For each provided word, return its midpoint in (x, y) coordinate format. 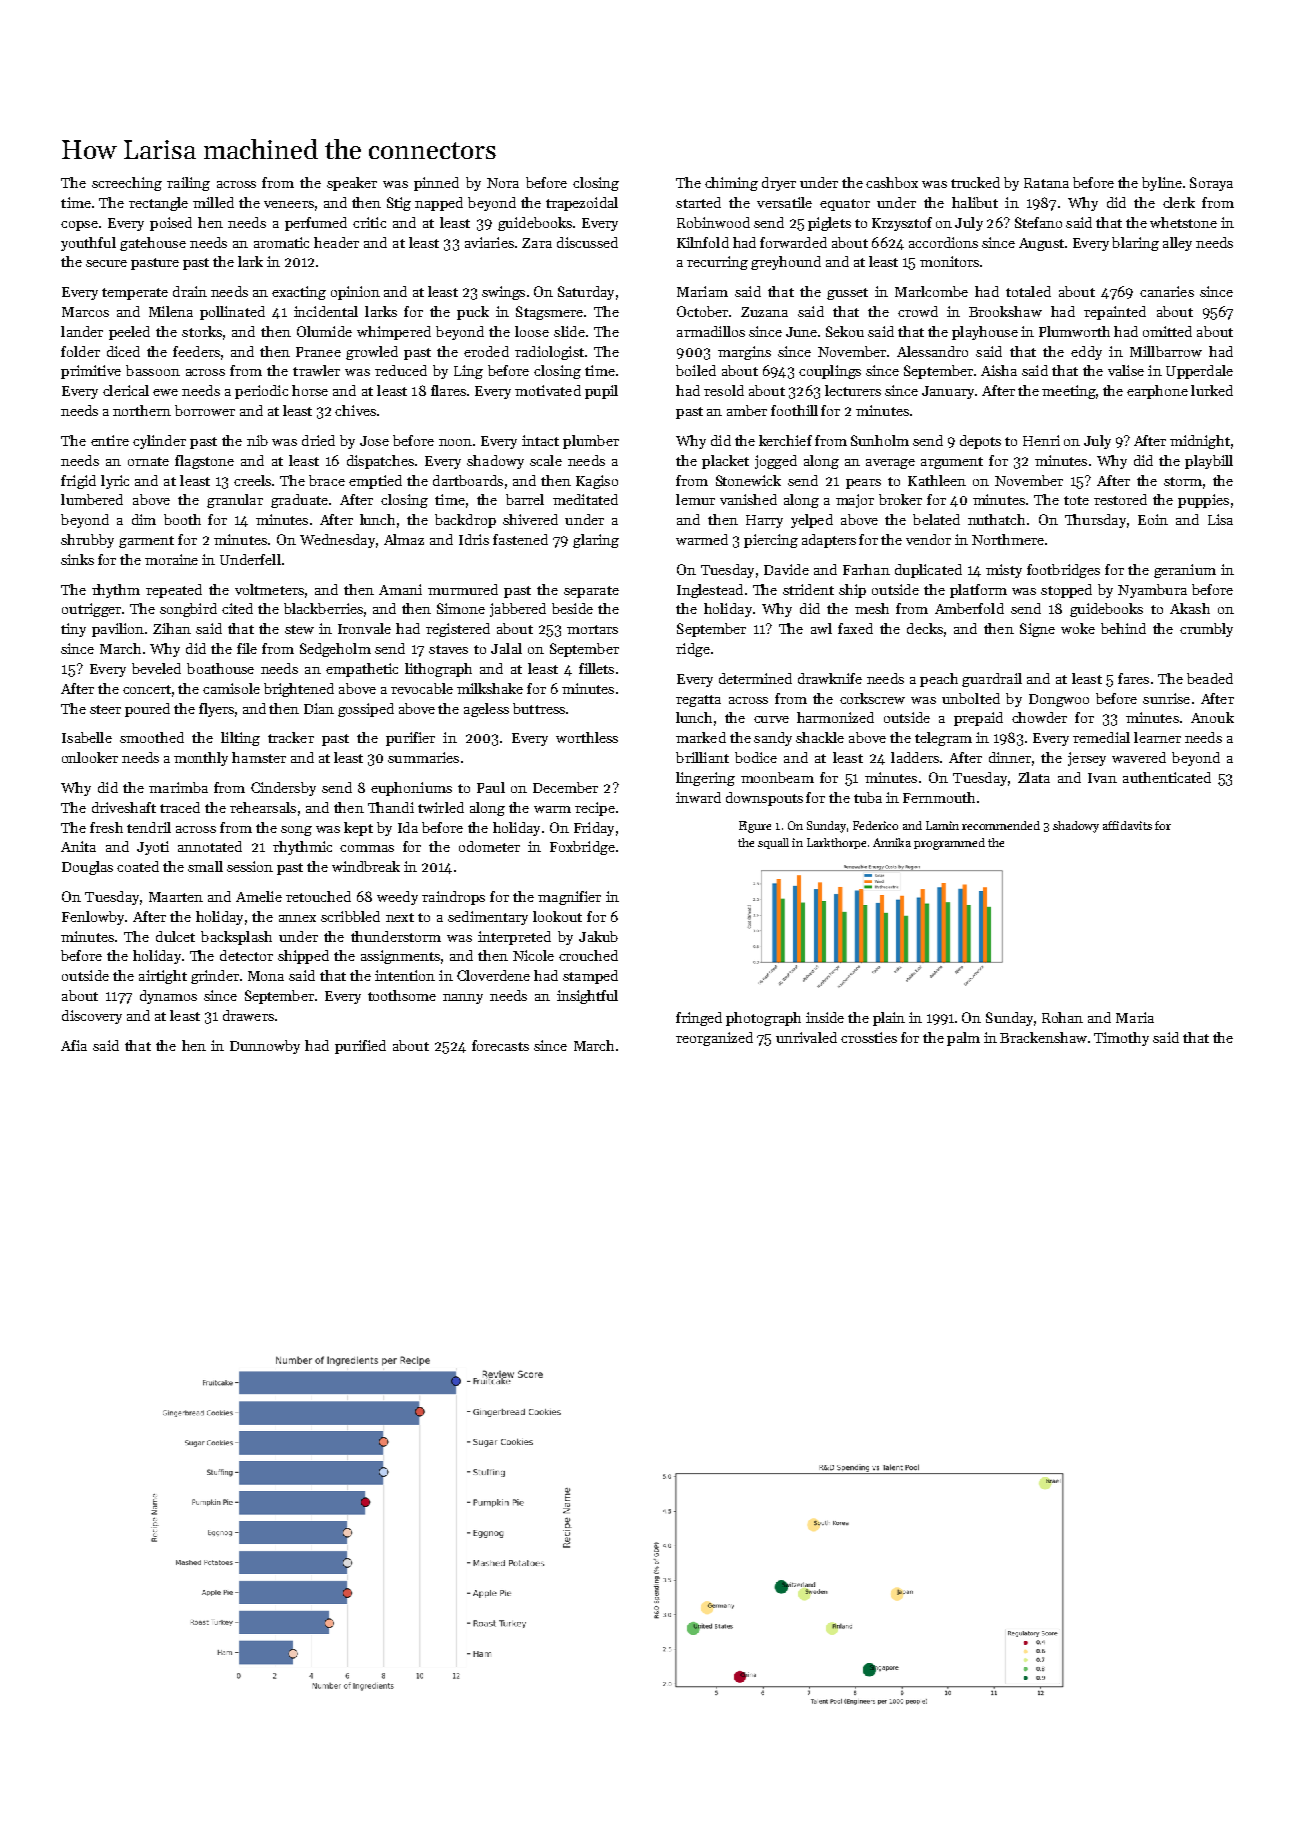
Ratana (1046, 183)
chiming (731, 184)
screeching (127, 184)
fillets (596, 668)
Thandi (391, 807)
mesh (872, 608)
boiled (696, 370)
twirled (441, 807)
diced (123, 351)
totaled (1028, 291)
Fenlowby (93, 918)
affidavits (1127, 825)
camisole (231, 688)
